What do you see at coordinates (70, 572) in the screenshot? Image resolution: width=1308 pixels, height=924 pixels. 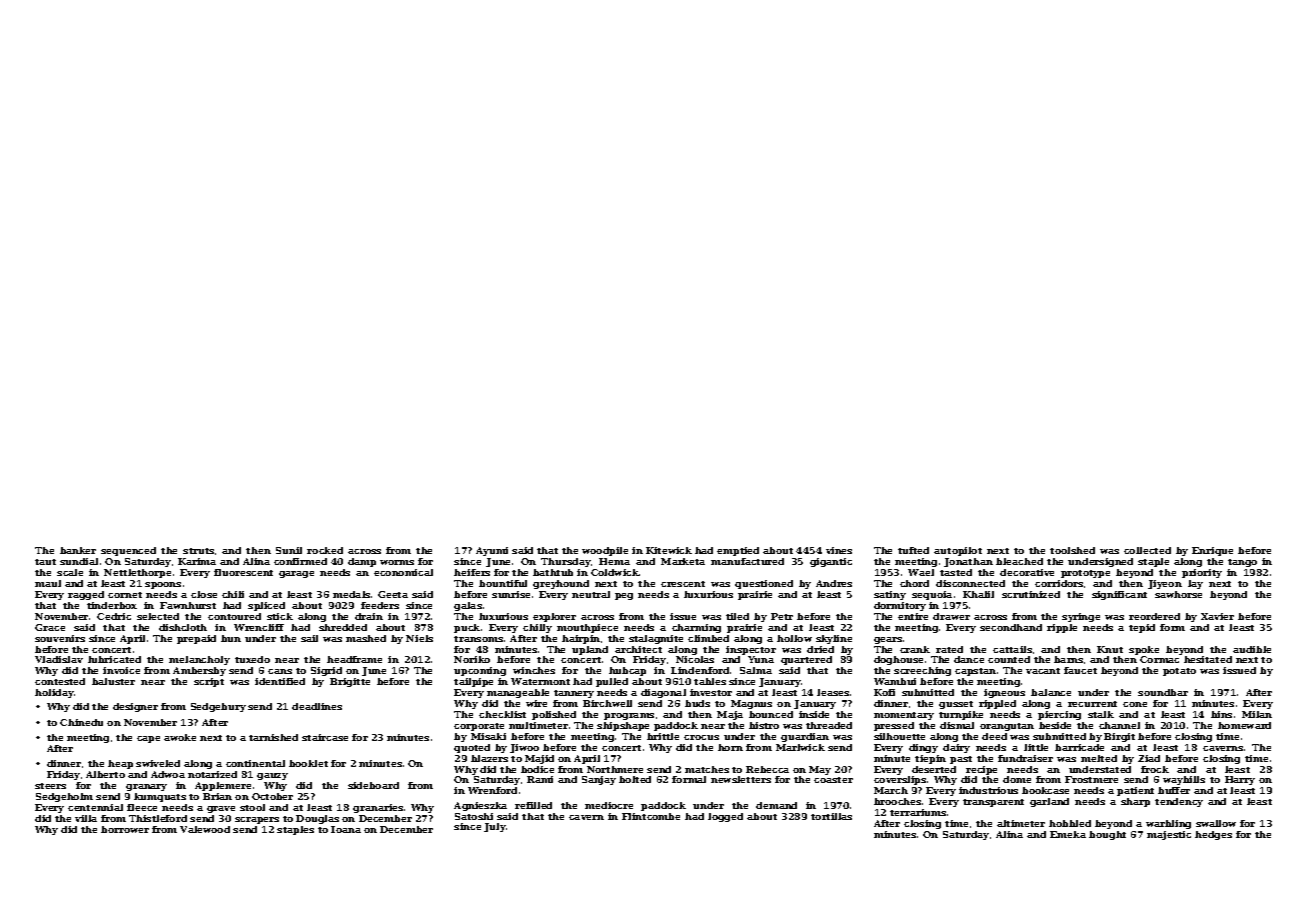 I see `scale` at bounding box center [70, 572].
